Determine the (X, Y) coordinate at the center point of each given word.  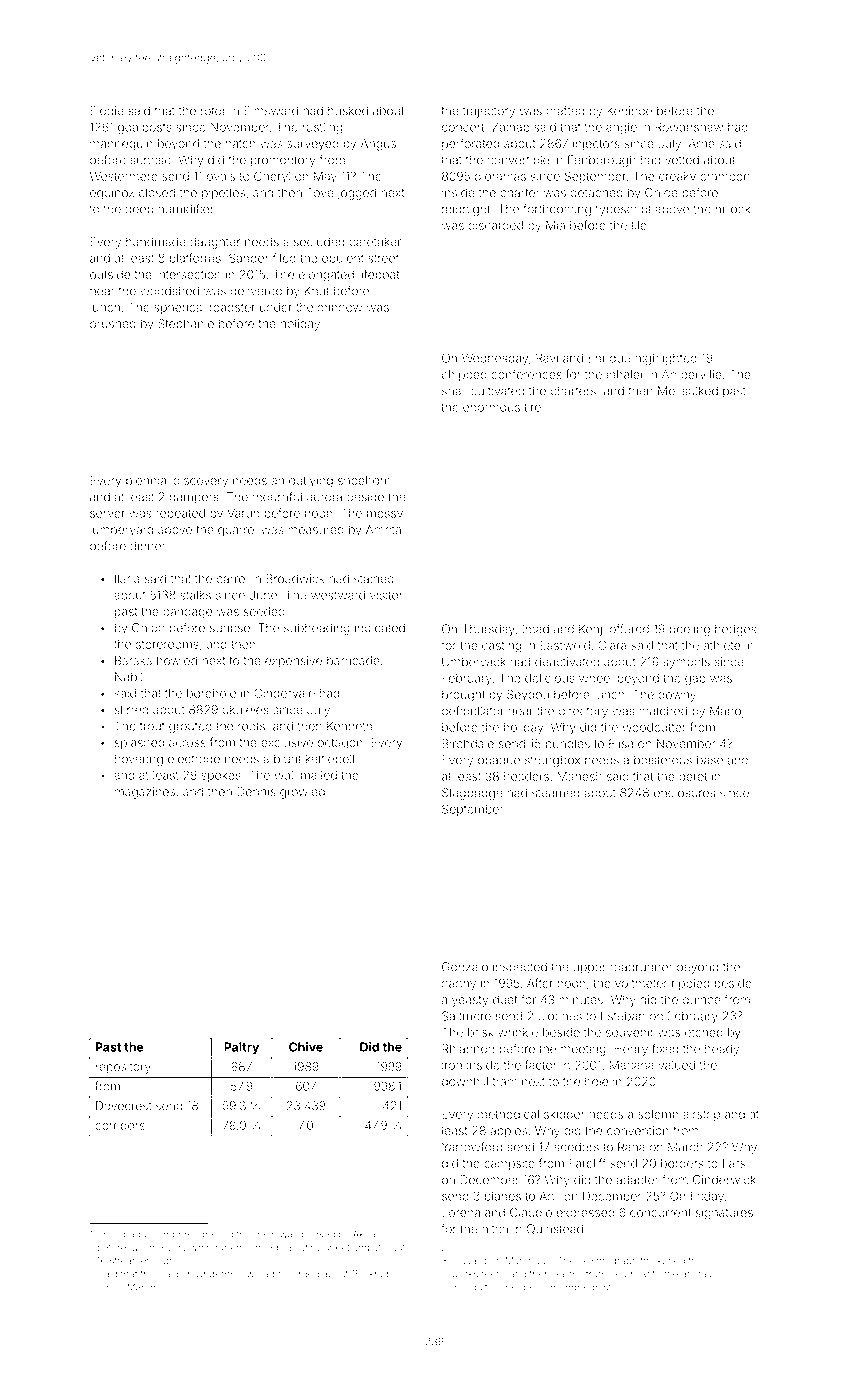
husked (348, 111)
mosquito (472, 1288)
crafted (565, 110)
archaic (698, 1274)
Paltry (241, 1048)
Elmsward (271, 111)
